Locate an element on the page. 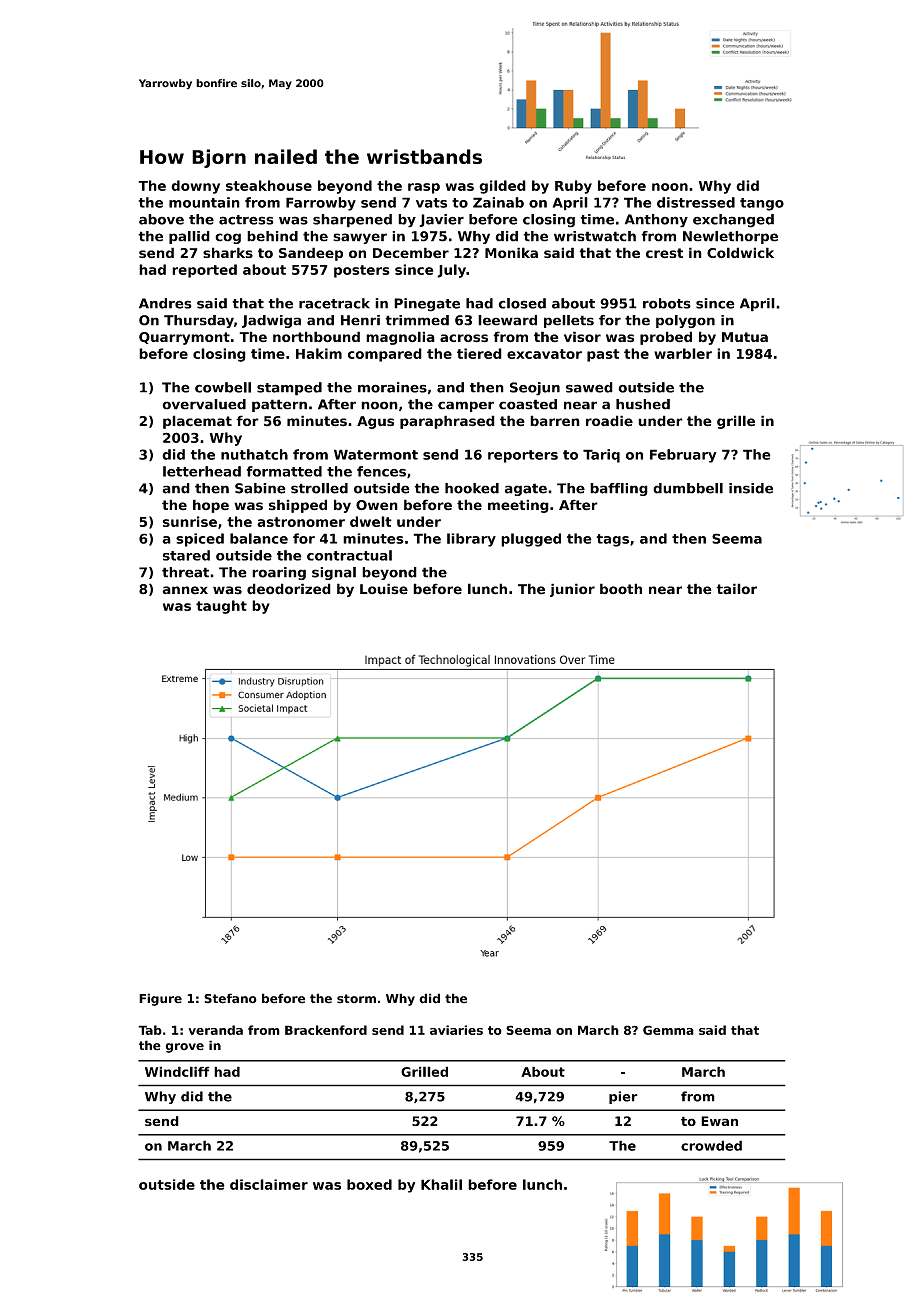 The height and width of the page is (1314, 924). Louise is located at coordinates (384, 589).
